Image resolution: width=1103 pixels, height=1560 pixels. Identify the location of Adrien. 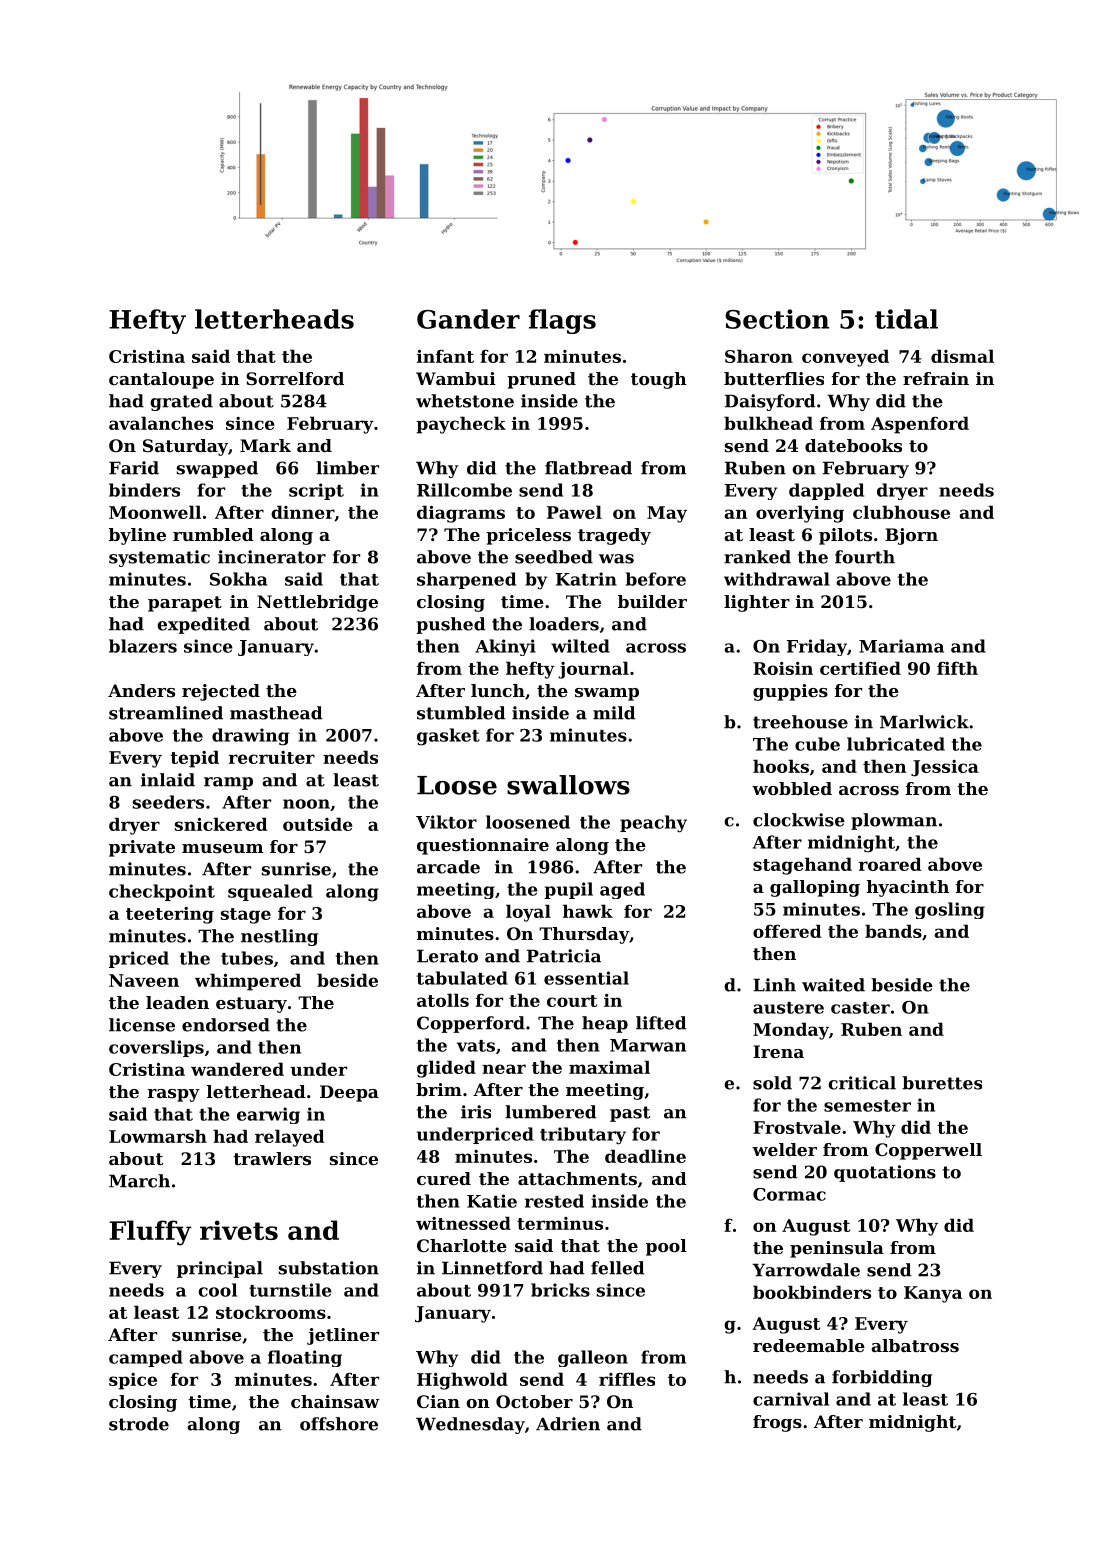
(568, 1424).
